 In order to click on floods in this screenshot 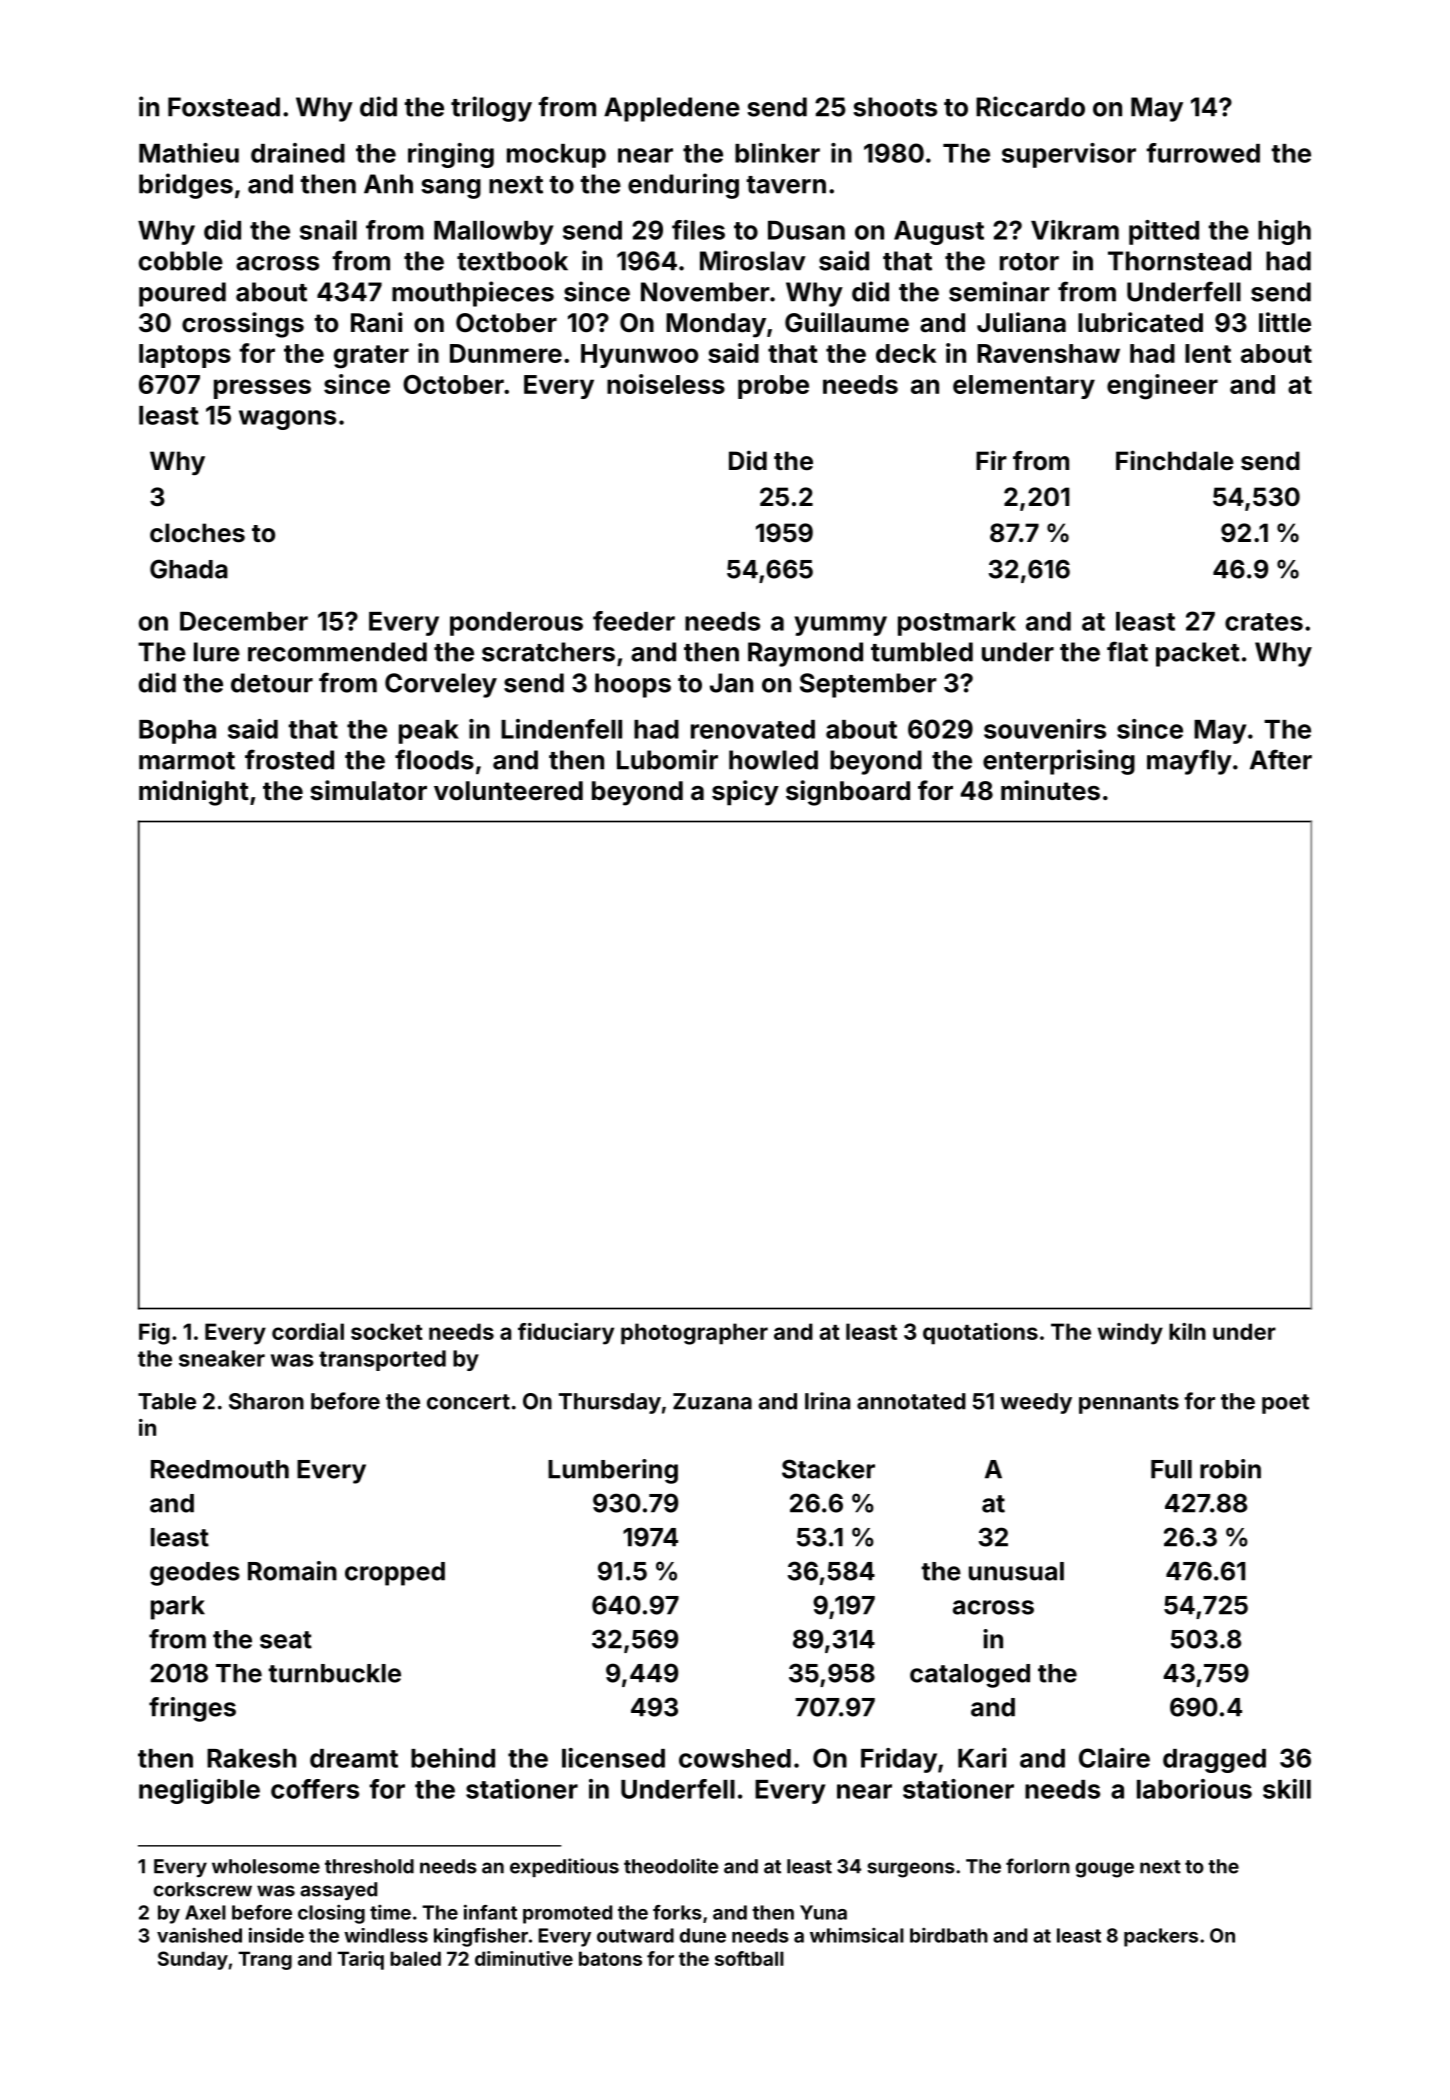, I will do `click(434, 759)`.
